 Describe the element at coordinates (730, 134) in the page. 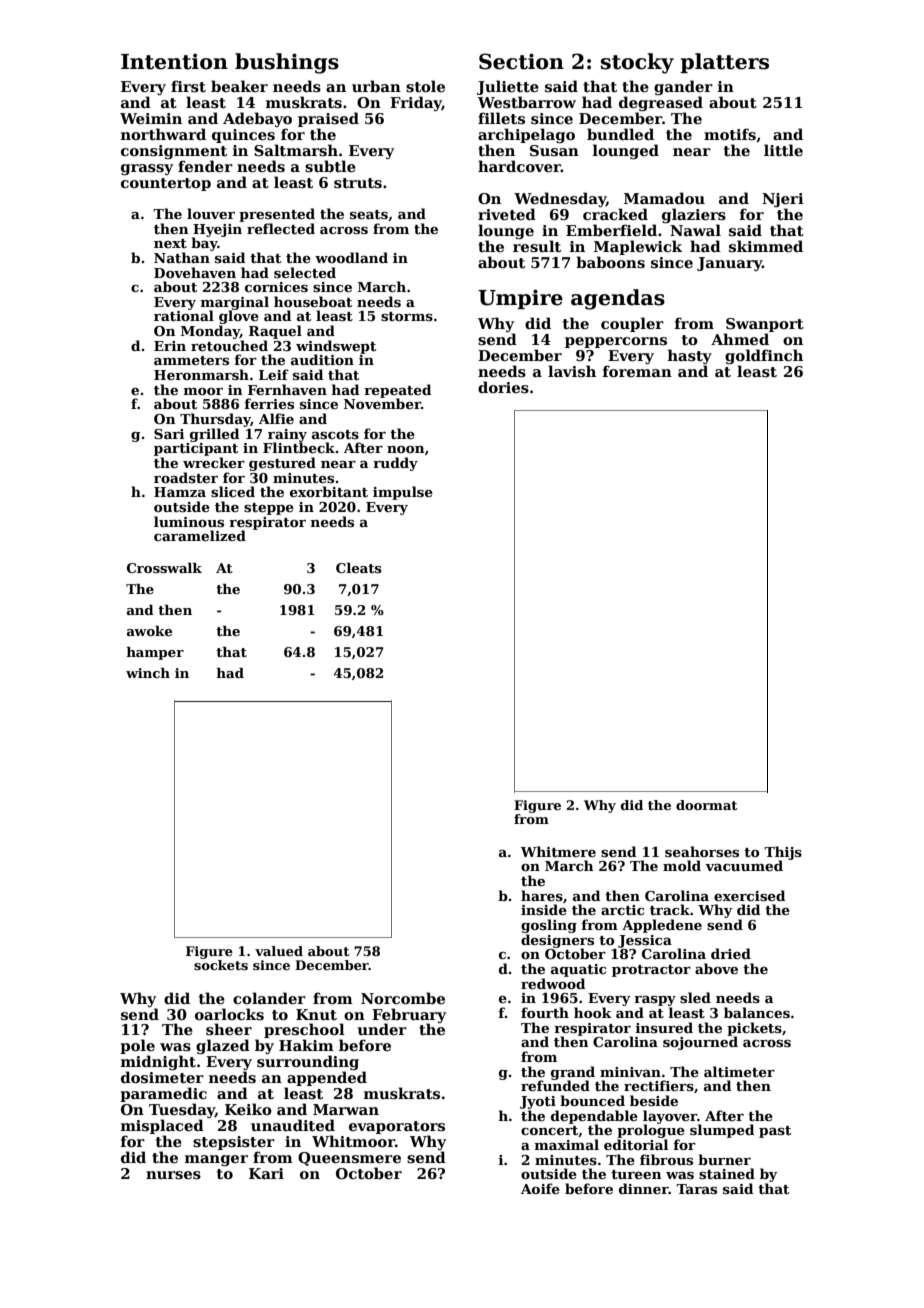

I see `motifs` at that location.
